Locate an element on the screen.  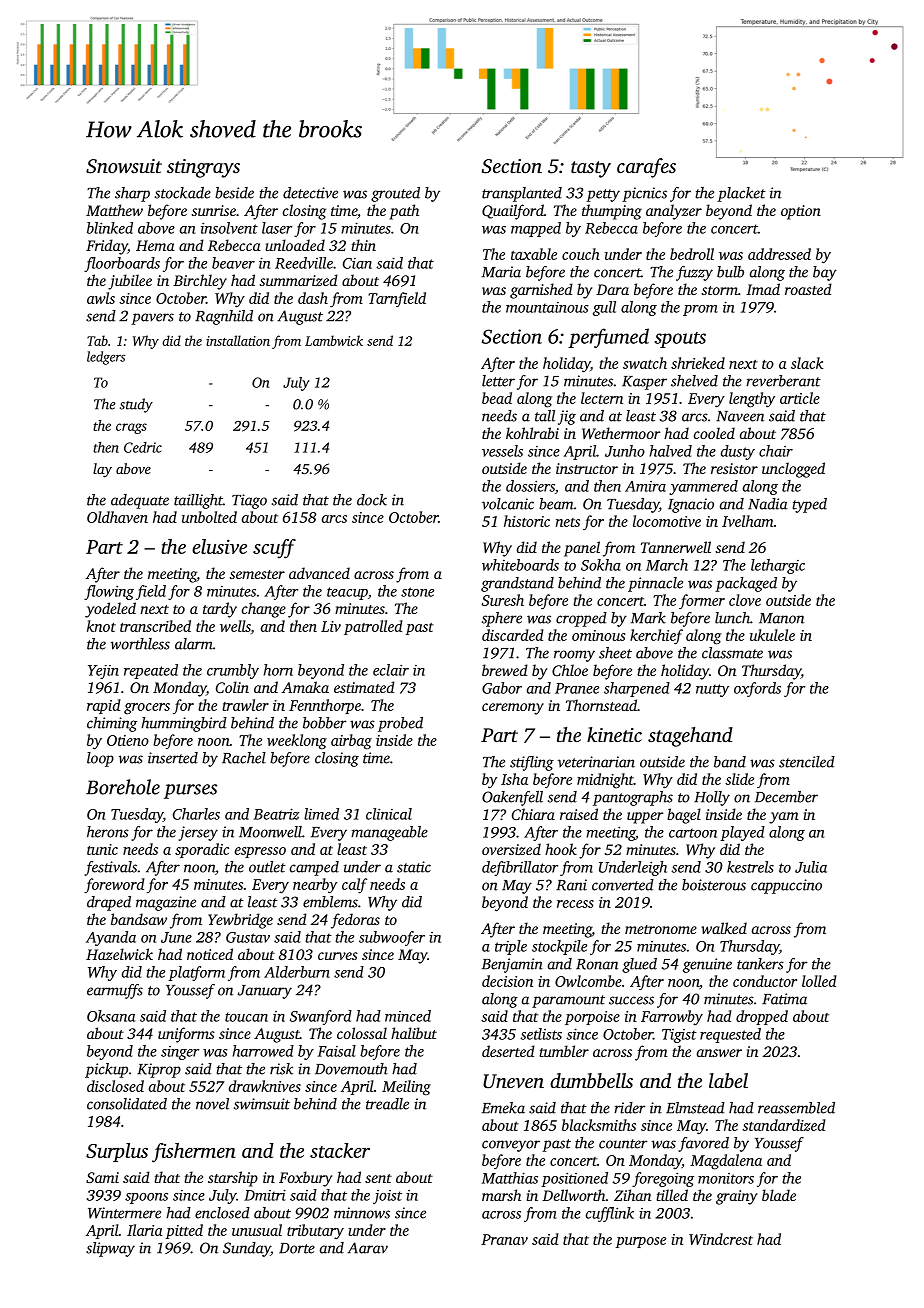
subwoofer is located at coordinates (392, 938).
